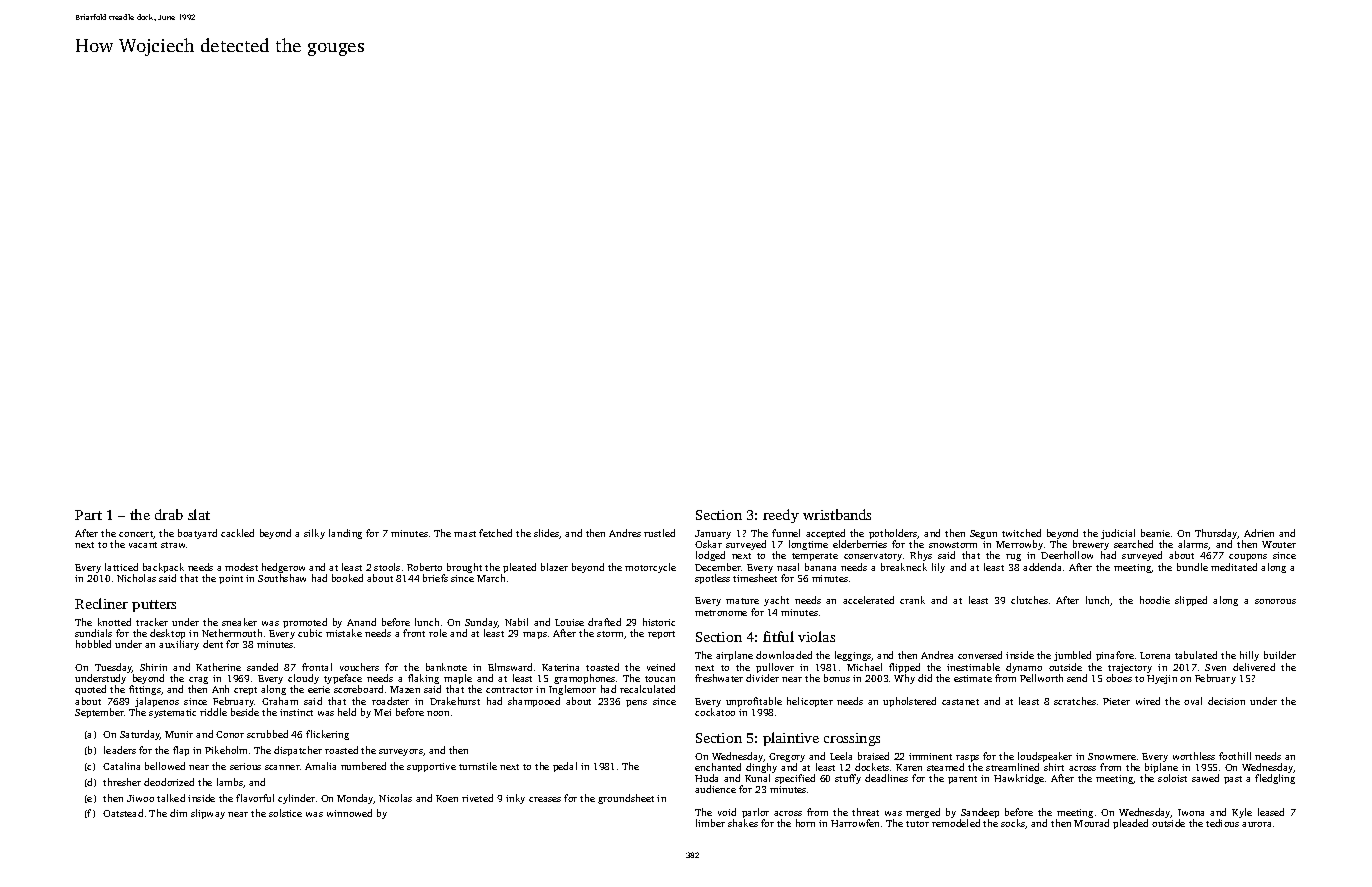 The image size is (1372, 887). Describe the element at coordinates (1259, 533) in the screenshot. I see `Adrien` at that location.
